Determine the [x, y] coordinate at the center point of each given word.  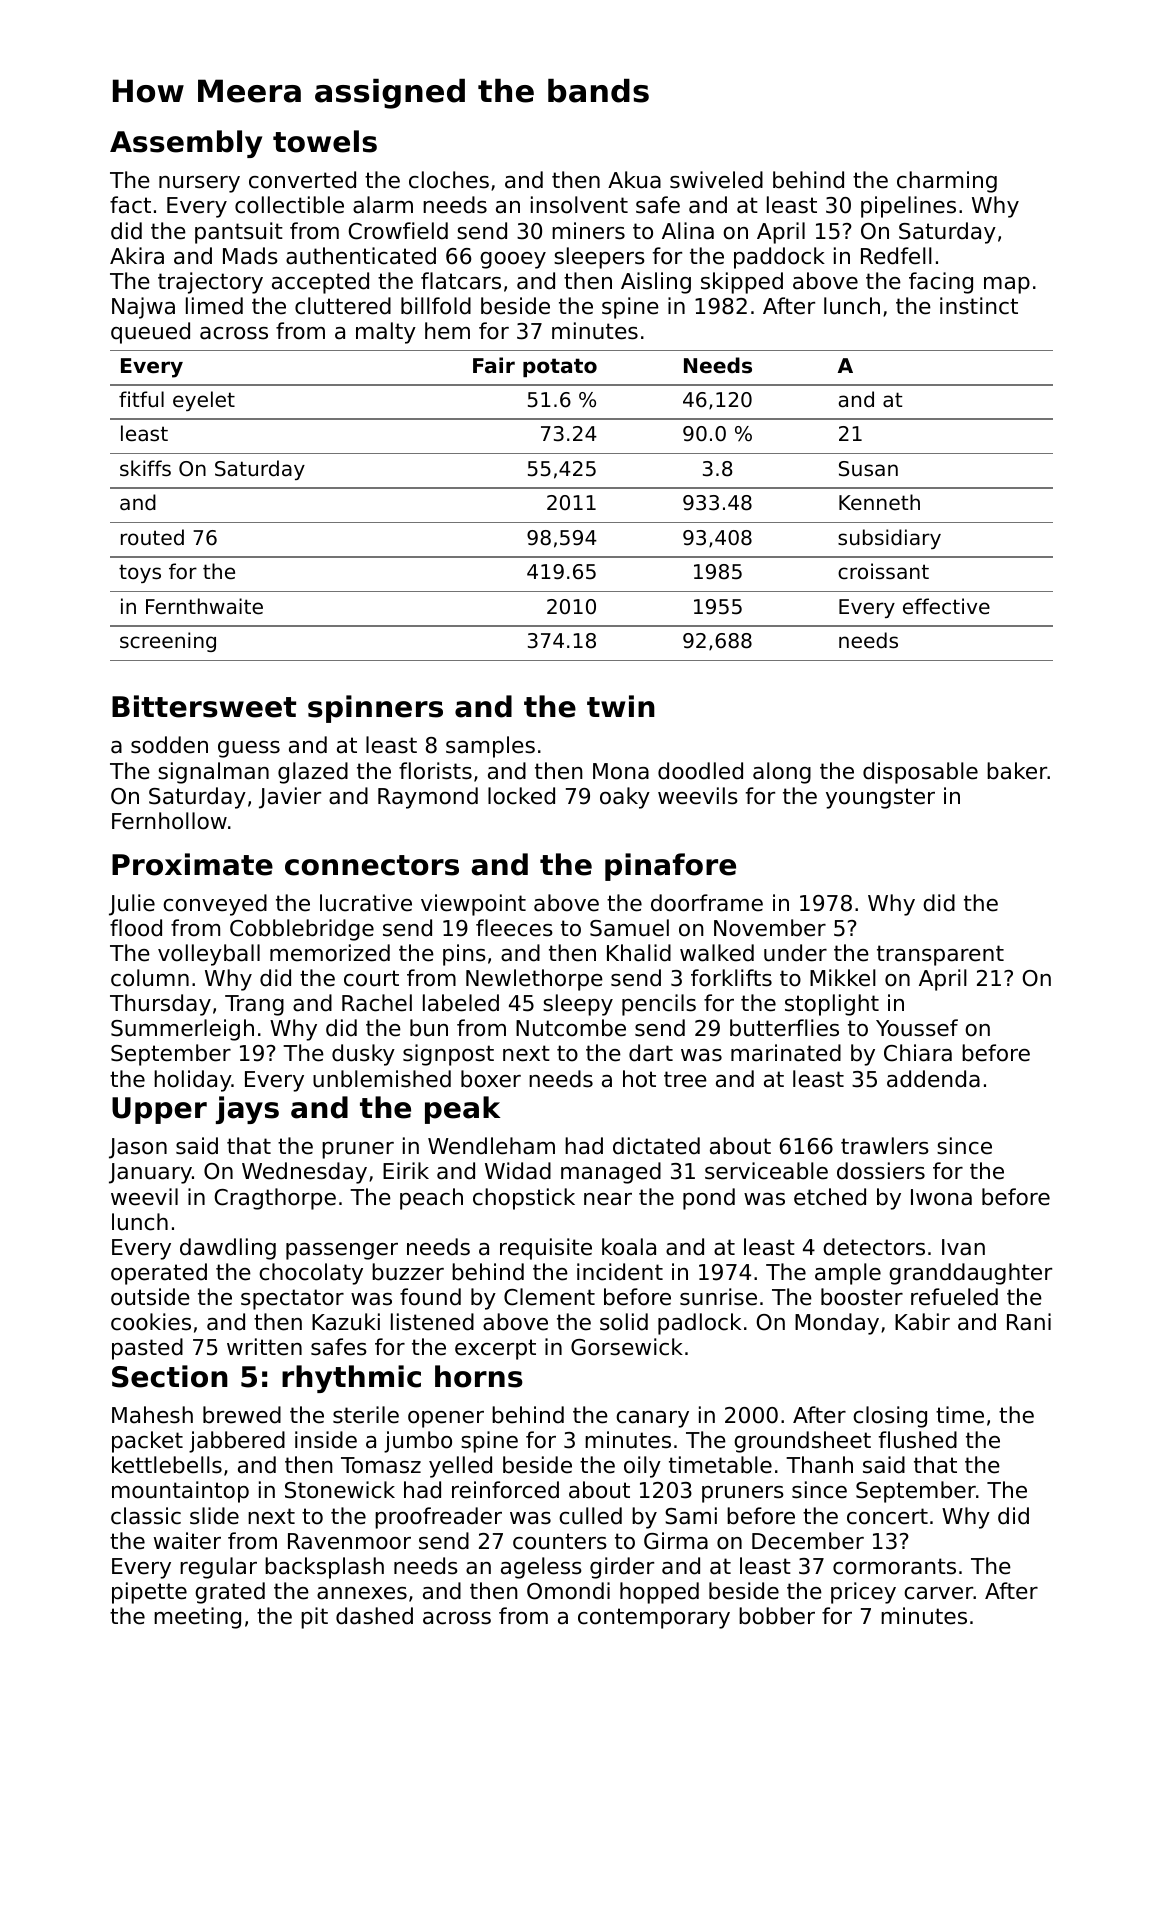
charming [947, 182]
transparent [940, 955]
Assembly [186, 144]
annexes [362, 1593]
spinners [375, 709]
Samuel [629, 928]
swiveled [716, 180]
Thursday [160, 1005]
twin [621, 706]
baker [1017, 771]
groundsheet [802, 1442]
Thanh [819, 1465]
